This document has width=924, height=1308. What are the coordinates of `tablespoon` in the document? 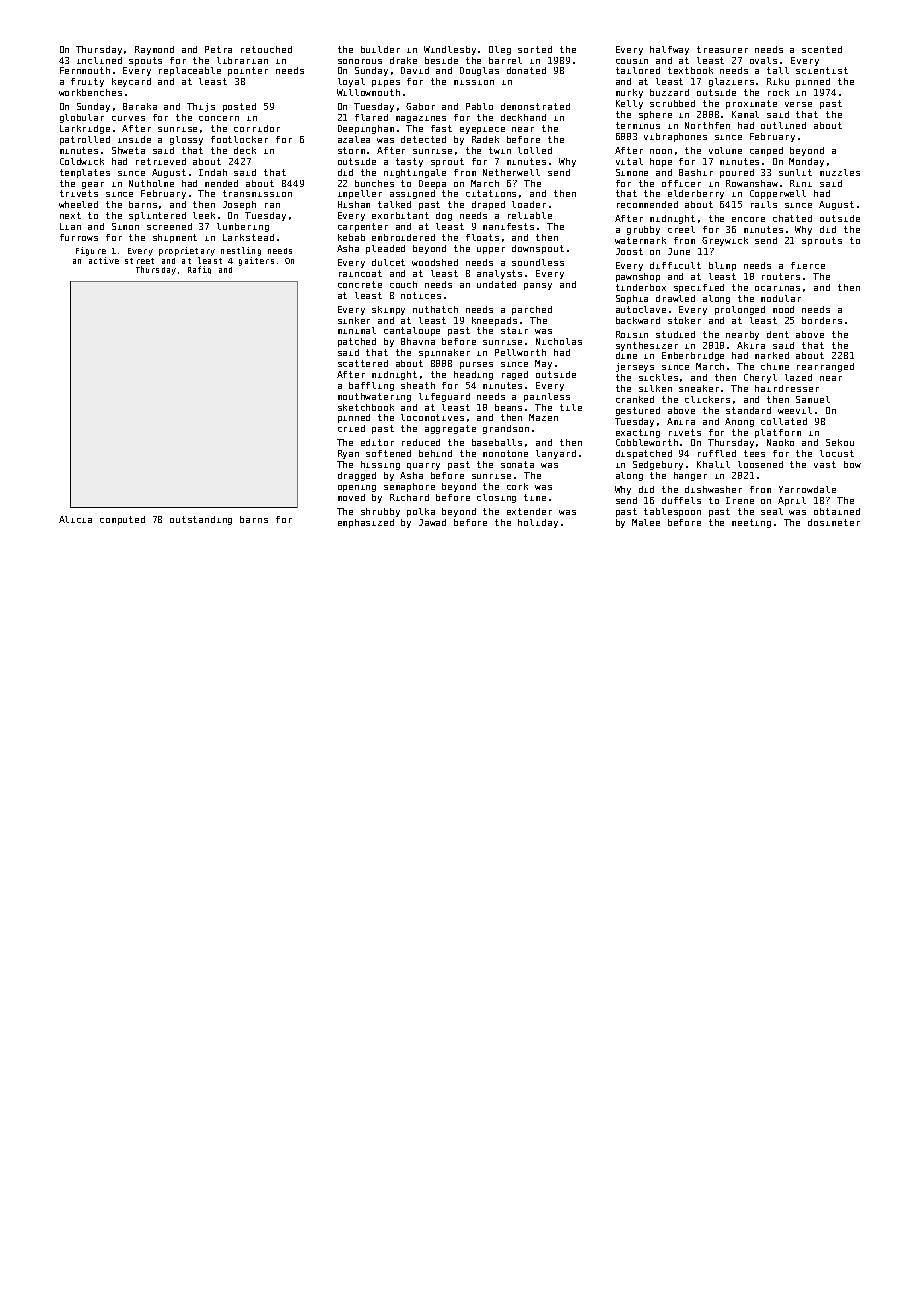 It's located at (672, 512).
